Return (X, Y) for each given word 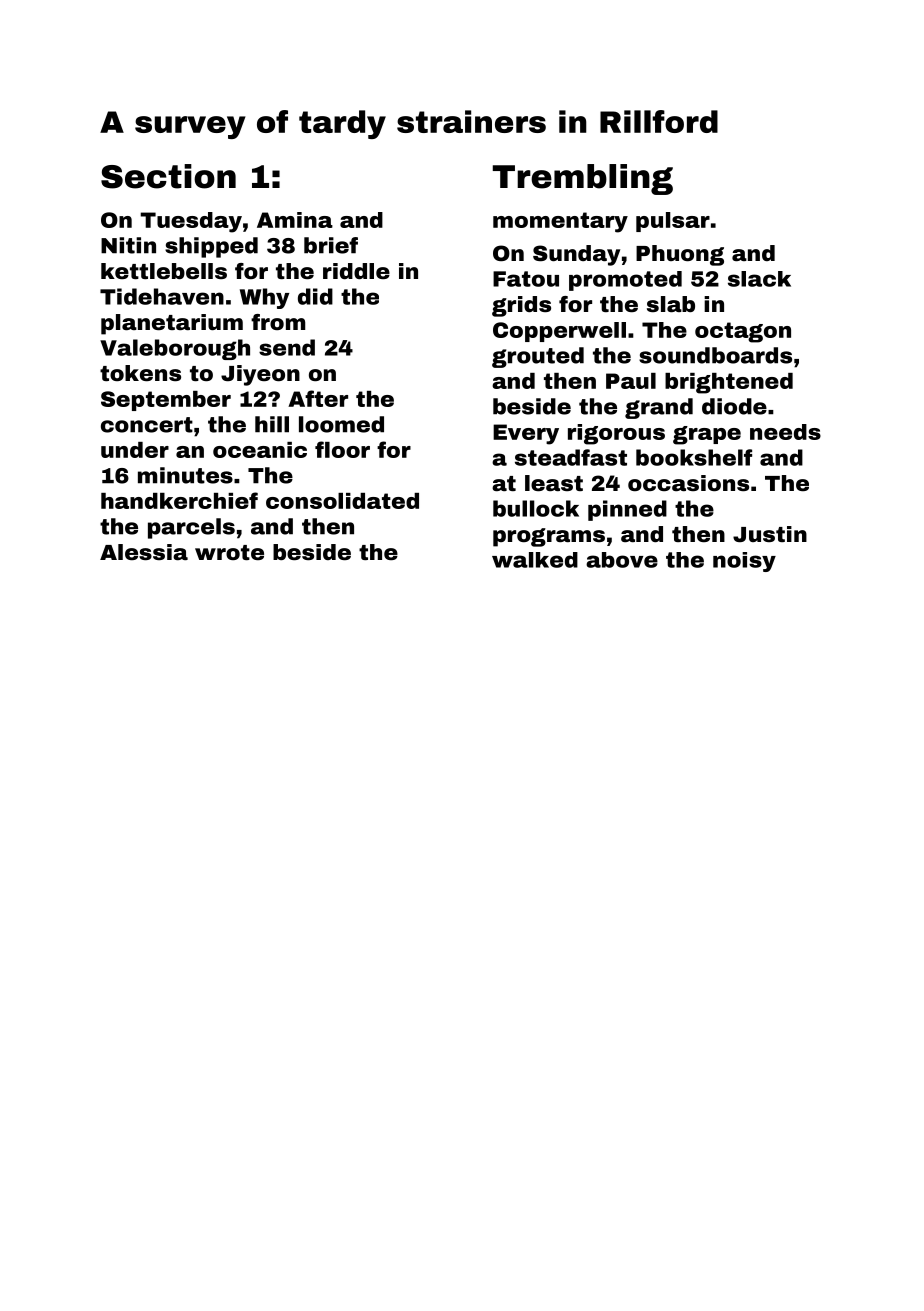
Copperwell (559, 332)
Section (168, 176)
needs (785, 432)
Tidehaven (162, 296)
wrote (229, 552)
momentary (560, 222)
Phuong (680, 255)
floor (342, 449)
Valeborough (175, 349)
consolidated (342, 501)
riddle (356, 271)
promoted (625, 281)
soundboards (715, 355)
